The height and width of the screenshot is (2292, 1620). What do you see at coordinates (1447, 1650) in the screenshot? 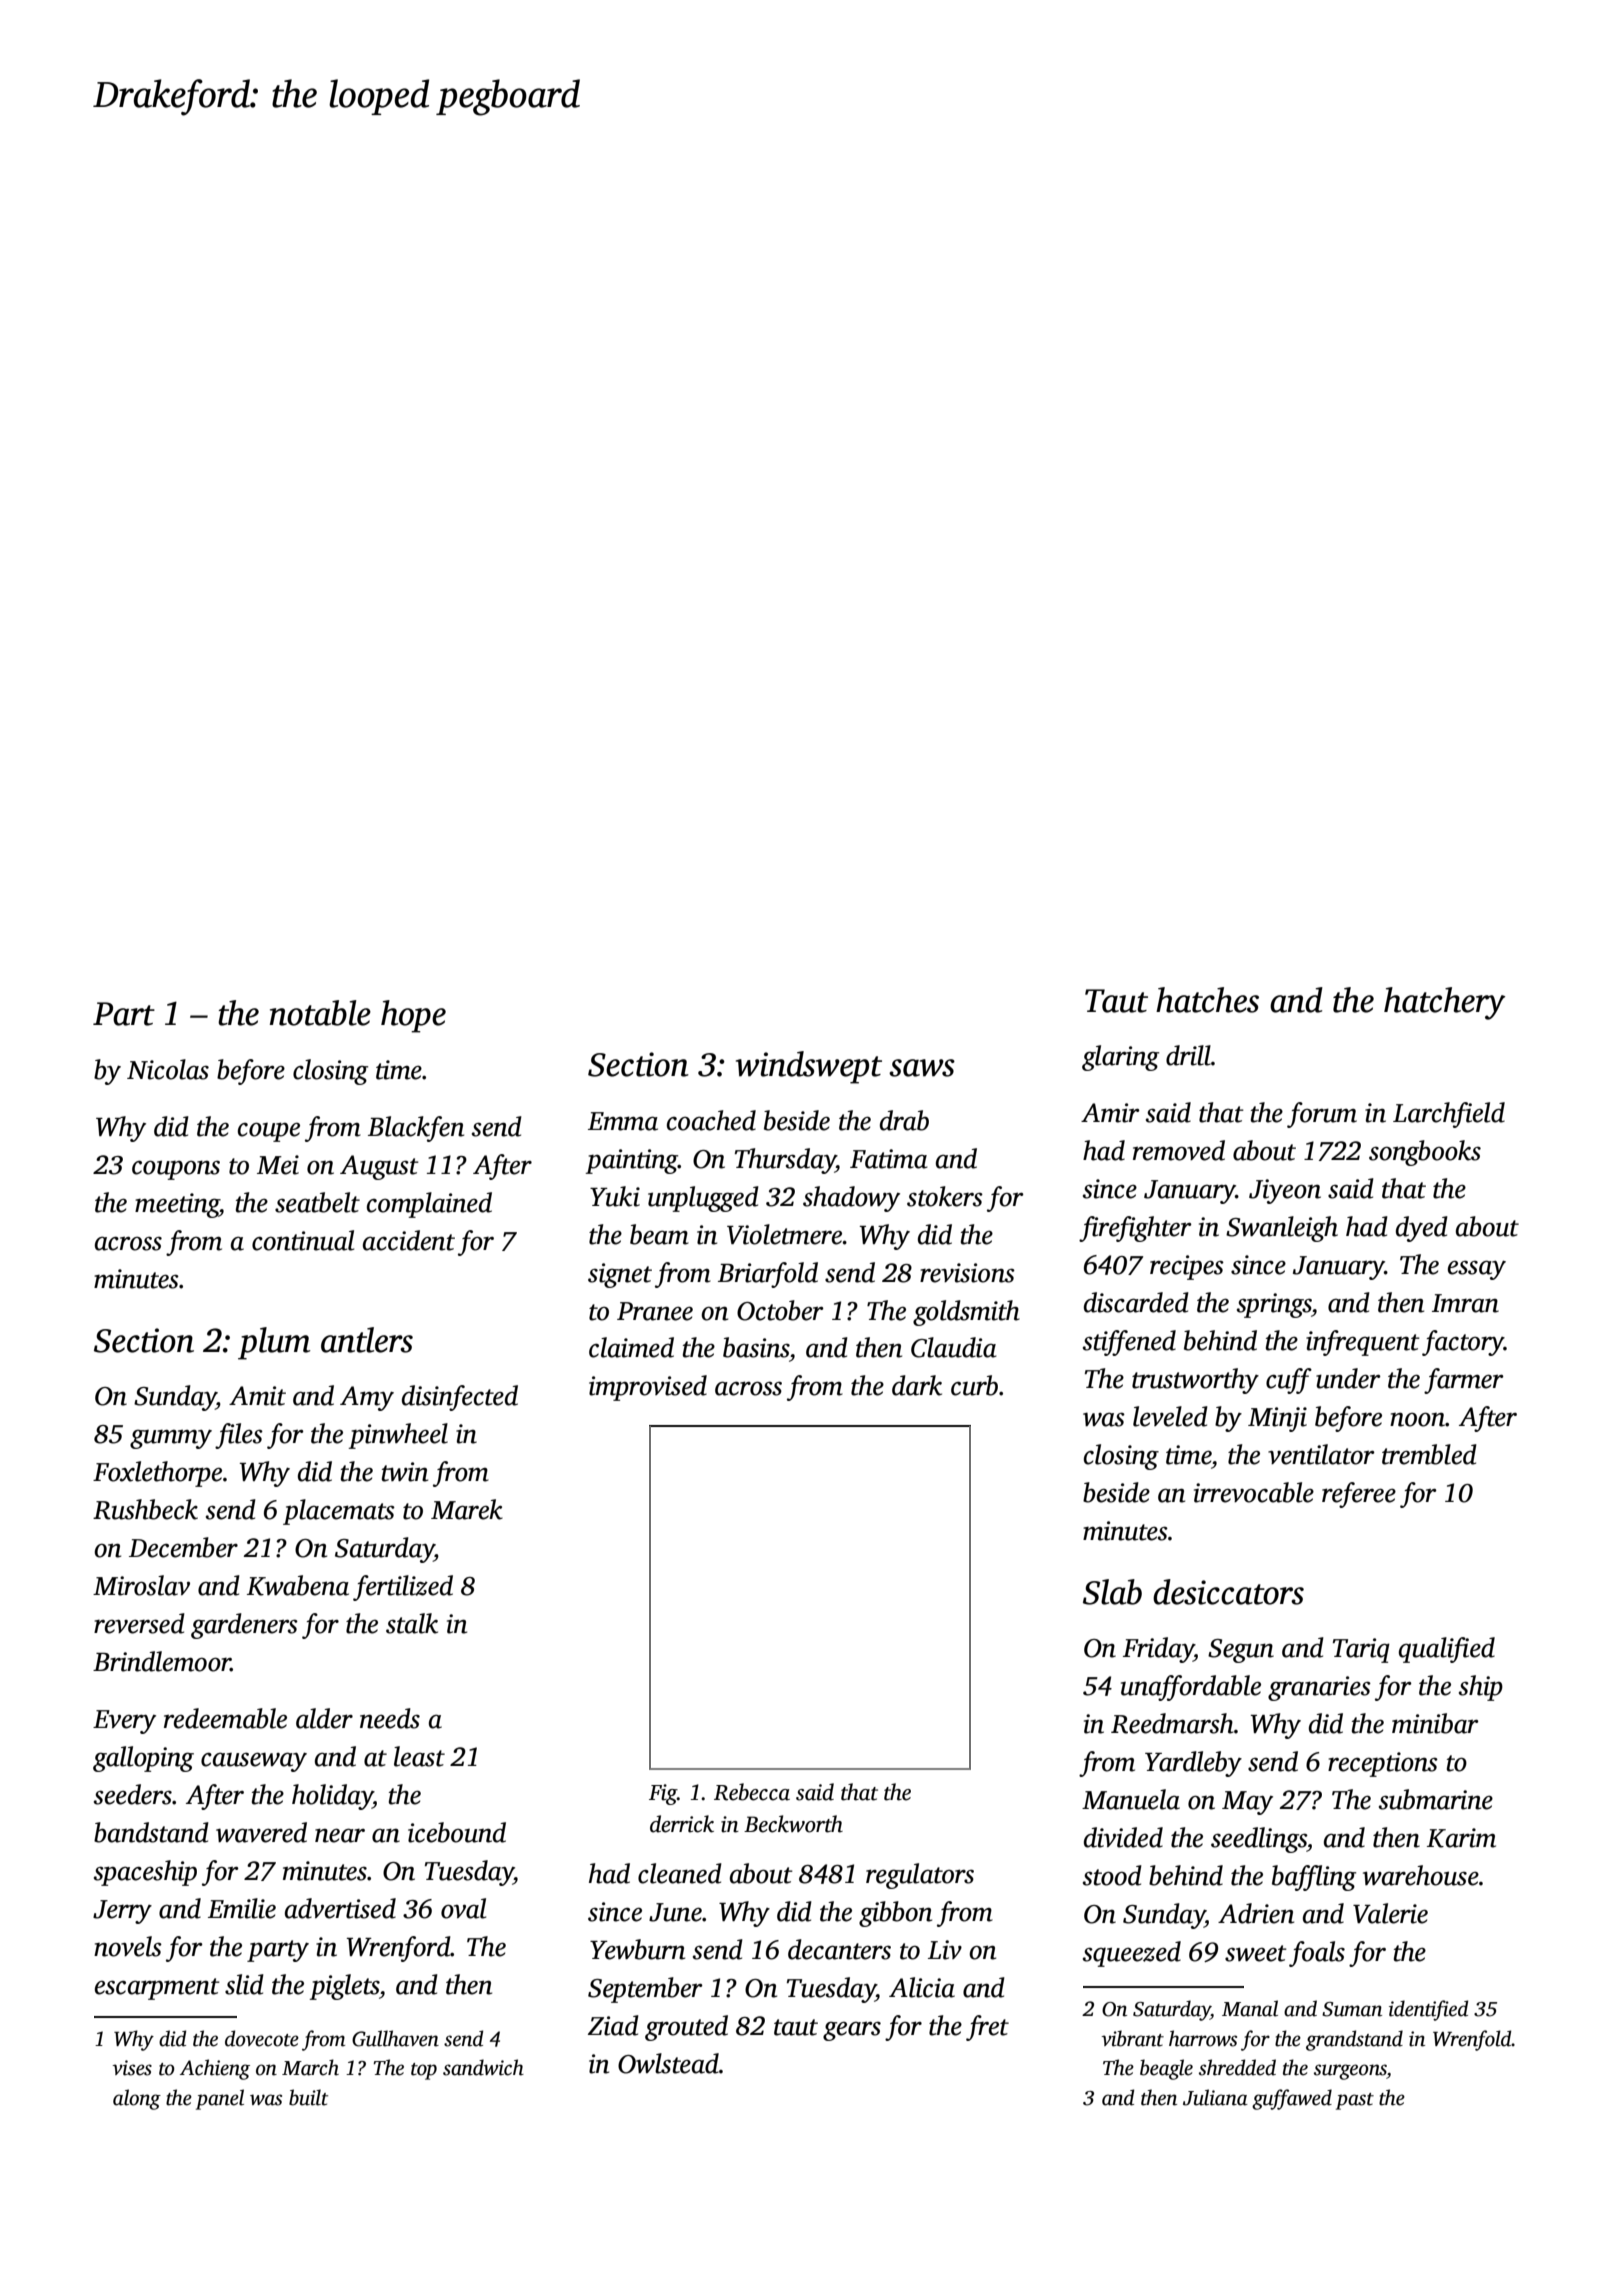
I see `qualified` at bounding box center [1447, 1650].
